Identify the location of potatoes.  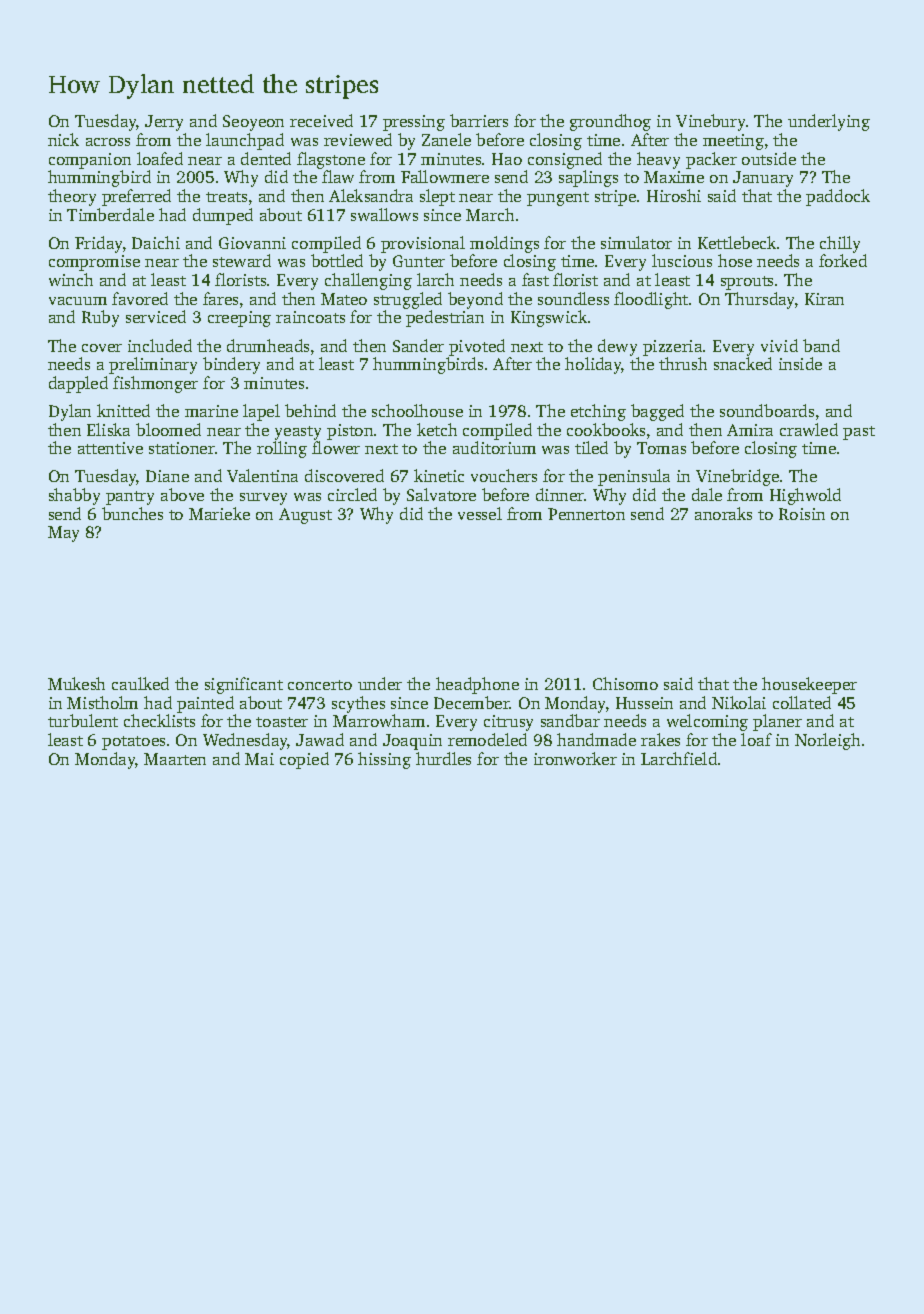
(133, 743).
